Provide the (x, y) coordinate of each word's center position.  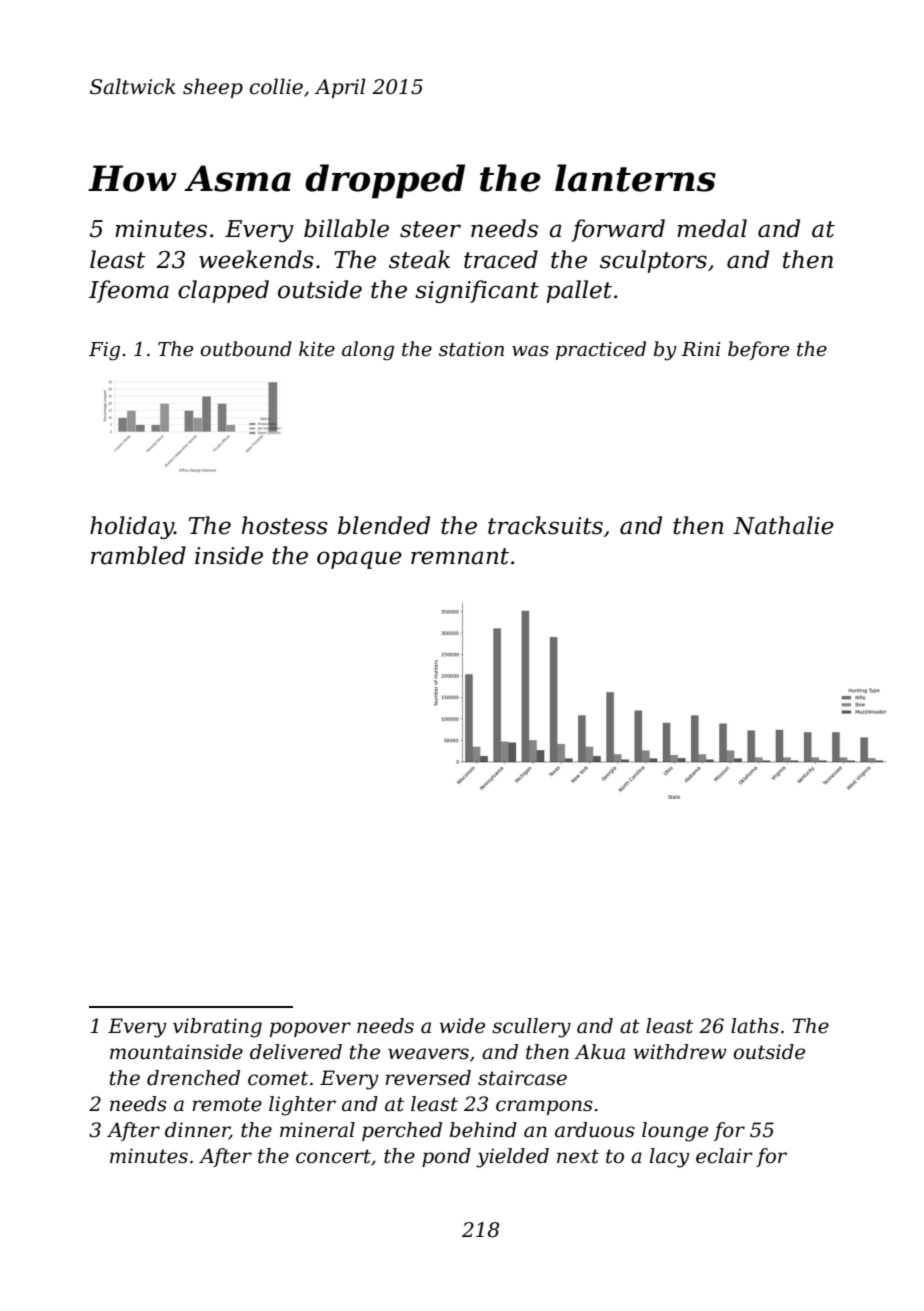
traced (501, 259)
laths (755, 1026)
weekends (256, 259)
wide (462, 1026)
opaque (359, 560)
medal (712, 228)
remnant (460, 556)
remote (227, 1104)
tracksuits (545, 525)
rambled (138, 555)
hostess (285, 525)
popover (310, 1029)
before (758, 350)
